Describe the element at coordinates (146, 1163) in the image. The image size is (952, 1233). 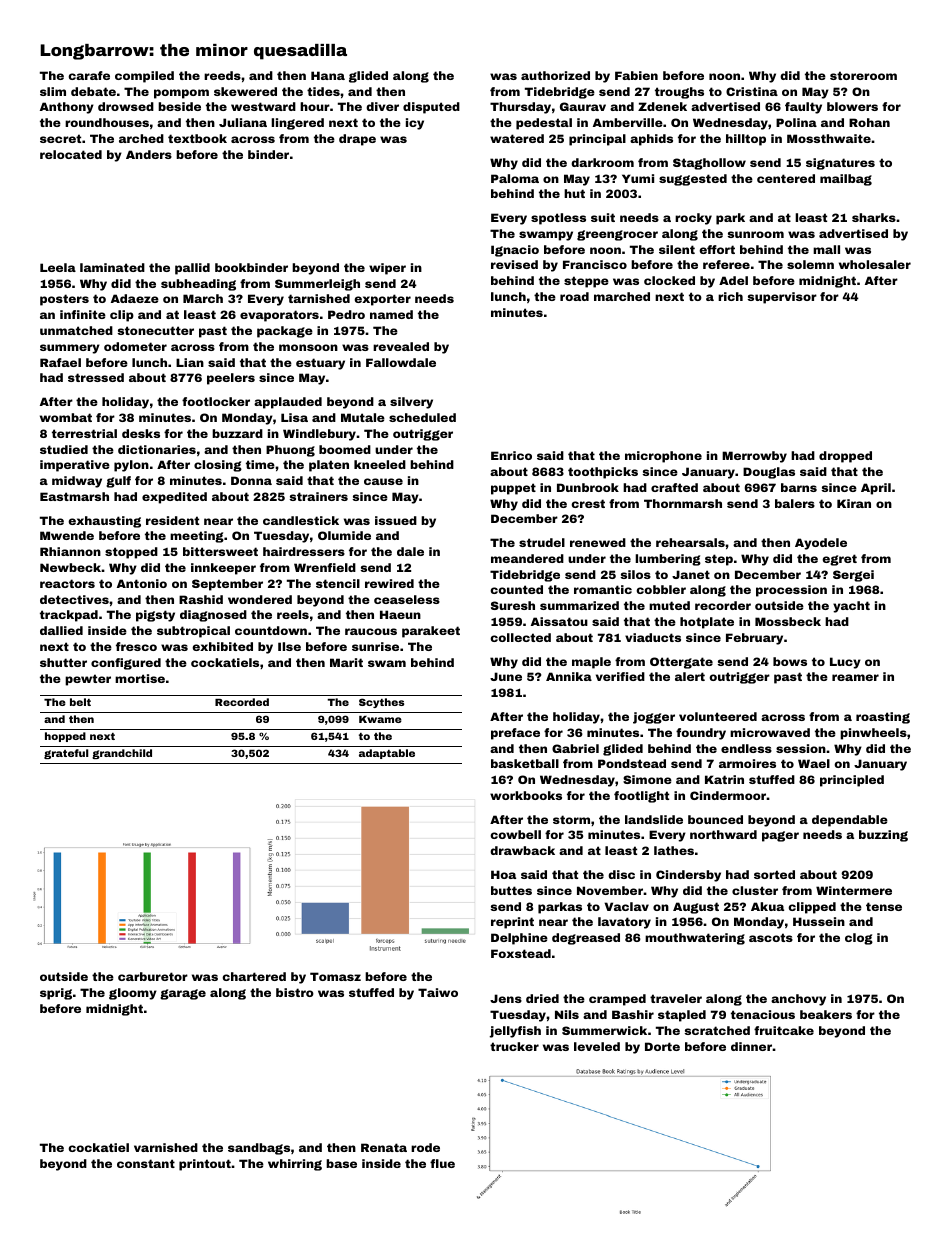
I see `constant` at that location.
